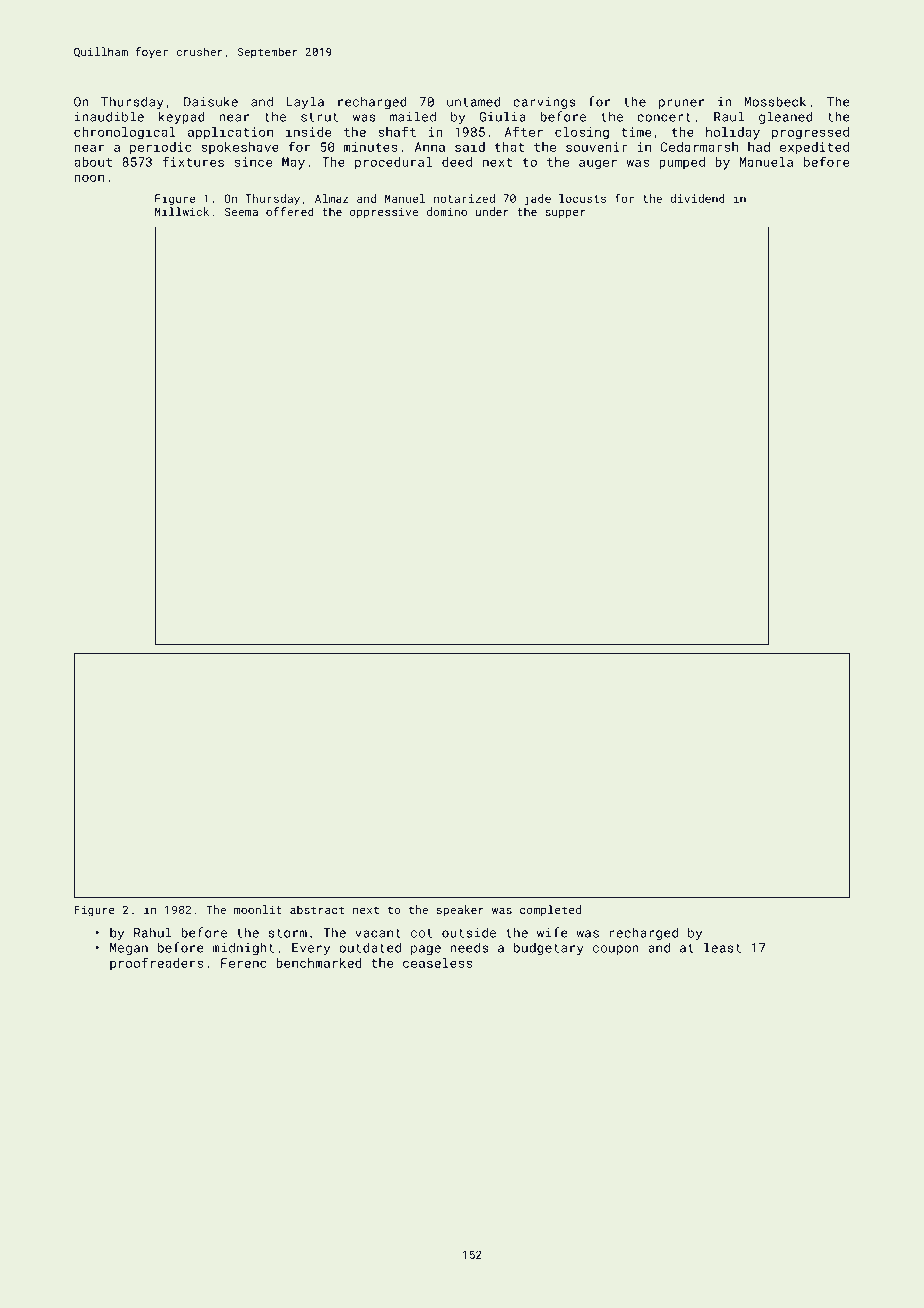 The image size is (924, 1308). What do you see at coordinates (258, 909) in the image?
I see `moonlit` at bounding box center [258, 909].
